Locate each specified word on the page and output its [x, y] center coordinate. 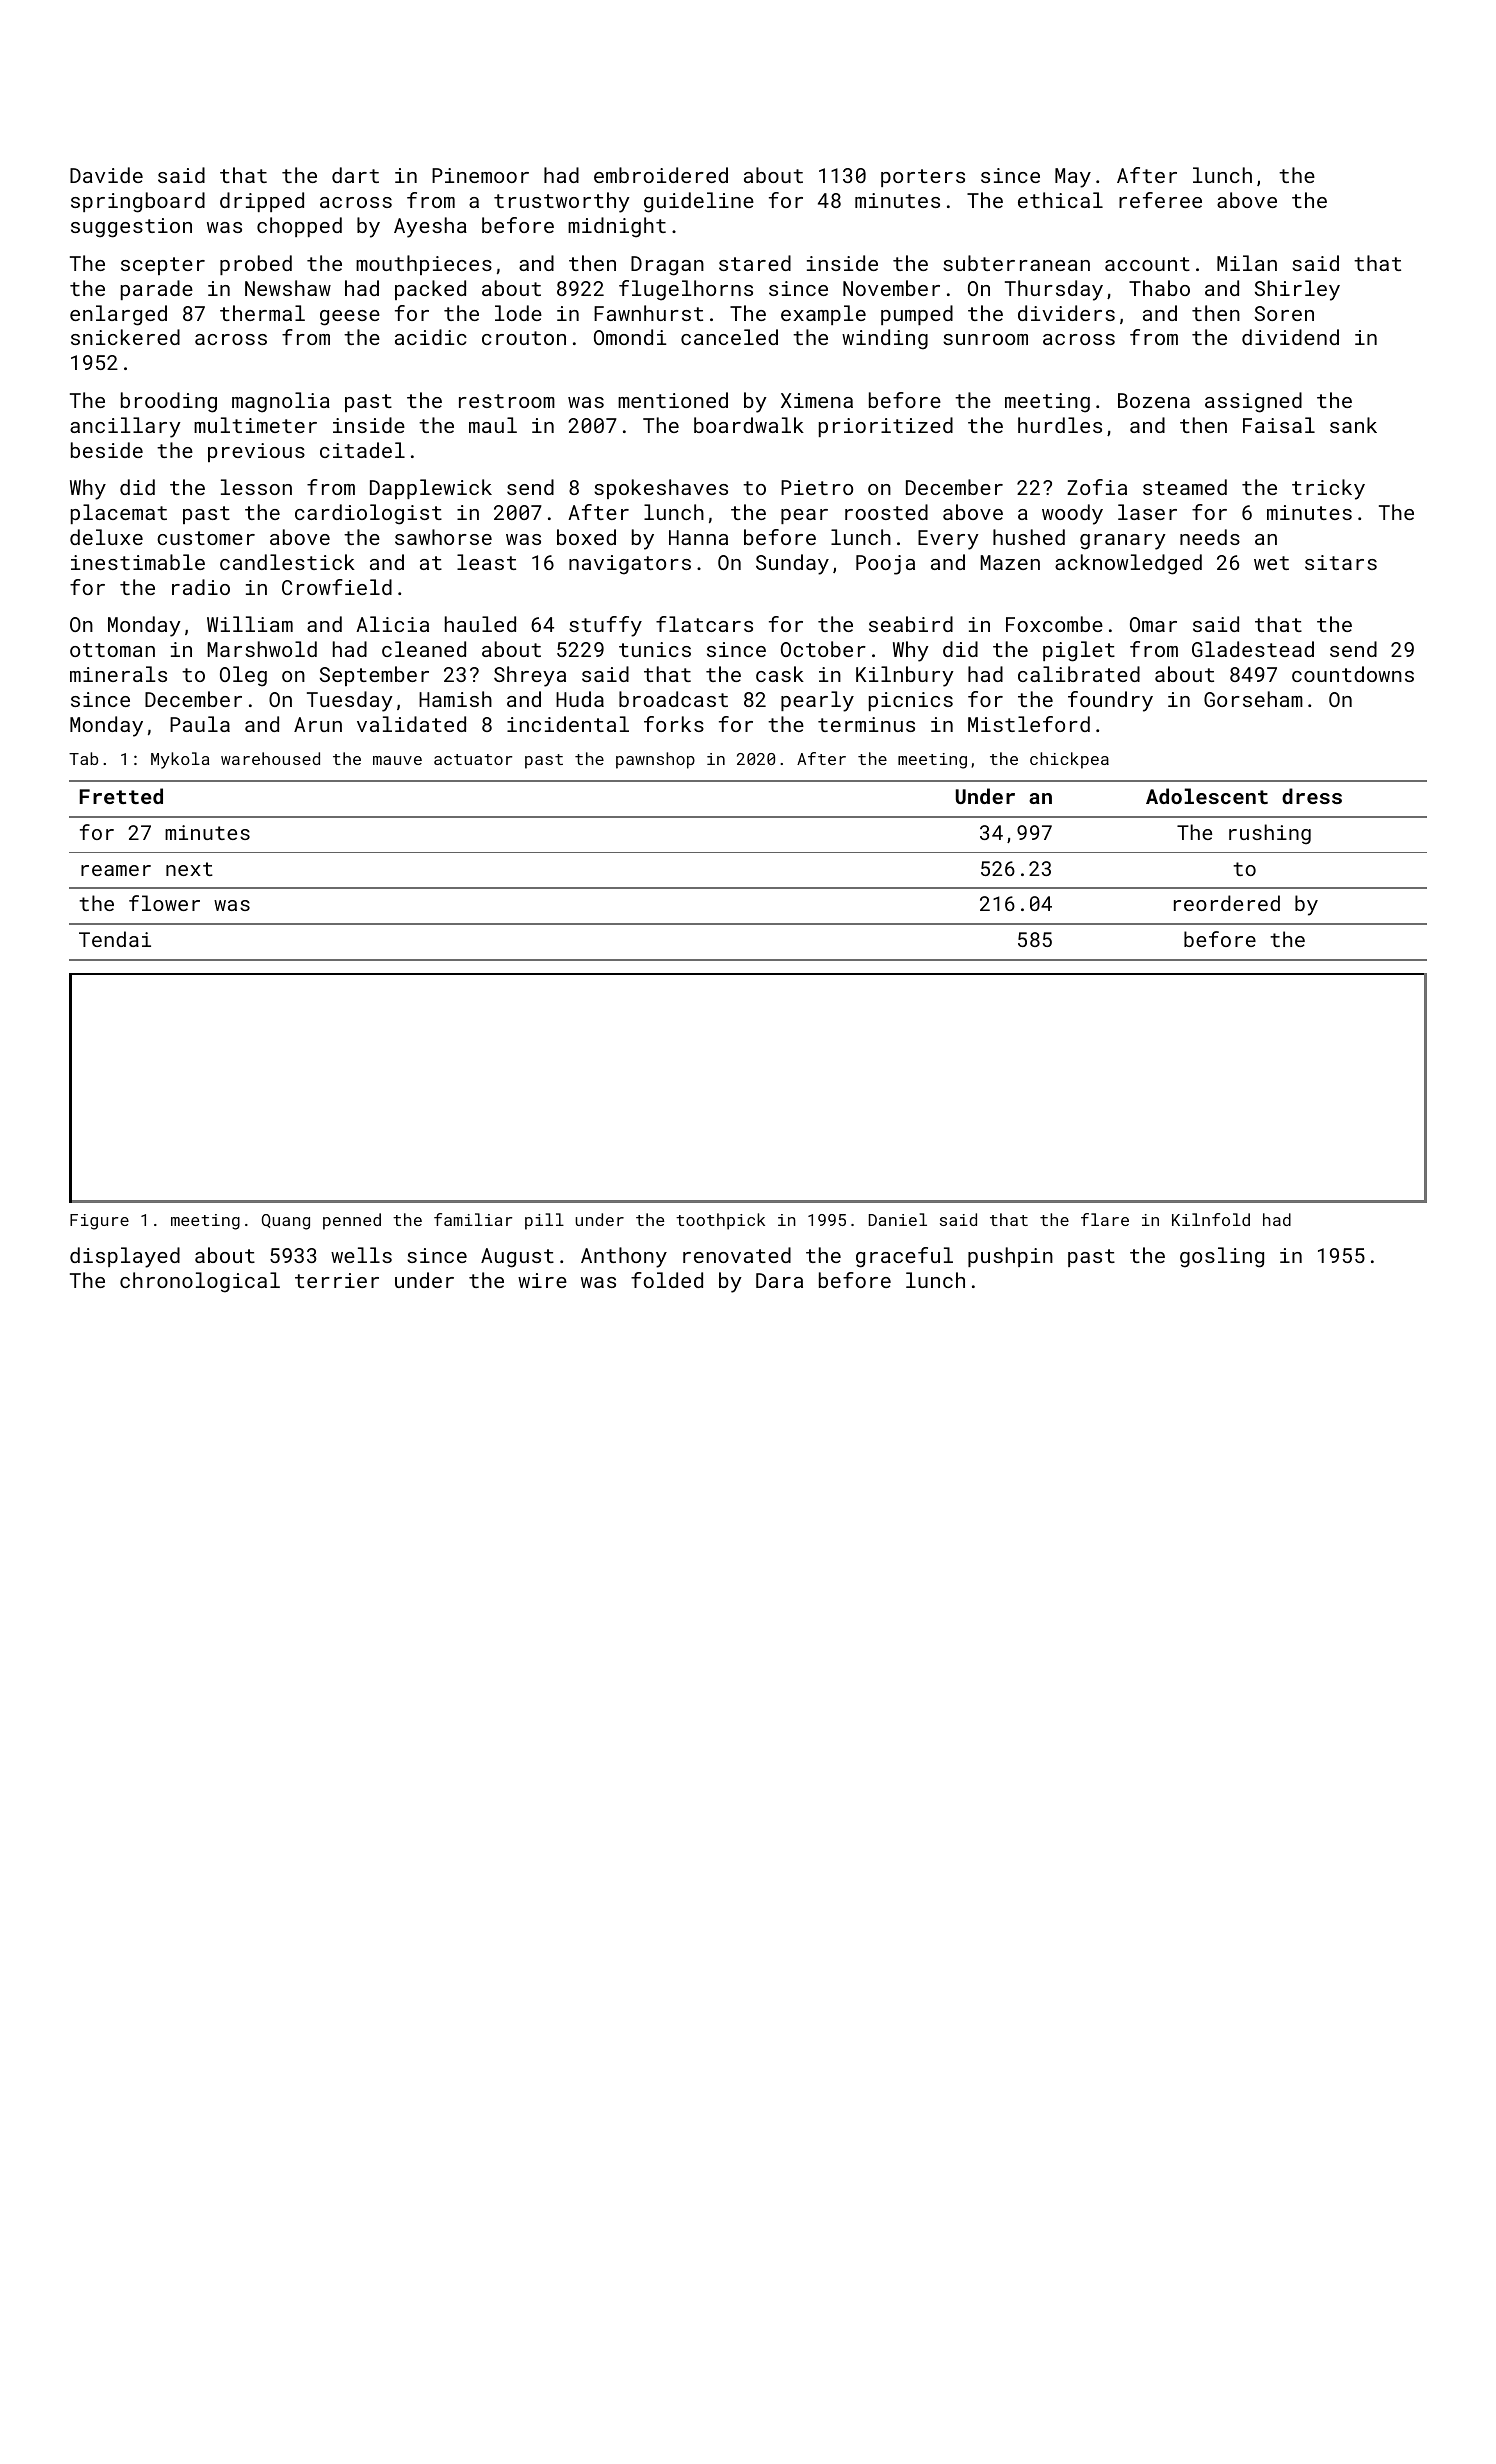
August [517, 1258]
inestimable [138, 562]
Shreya [530, 676]
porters [923, 178]
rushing [1270, 834]
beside [107, 450]
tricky [1328, 489]
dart [355, 175]
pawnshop [655, 760]
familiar [473, 1219]
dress [1312, 796]
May [1073, 178]
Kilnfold [1211, 1219]
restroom [507, 401]
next [189, 869]
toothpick [720, 1221]
